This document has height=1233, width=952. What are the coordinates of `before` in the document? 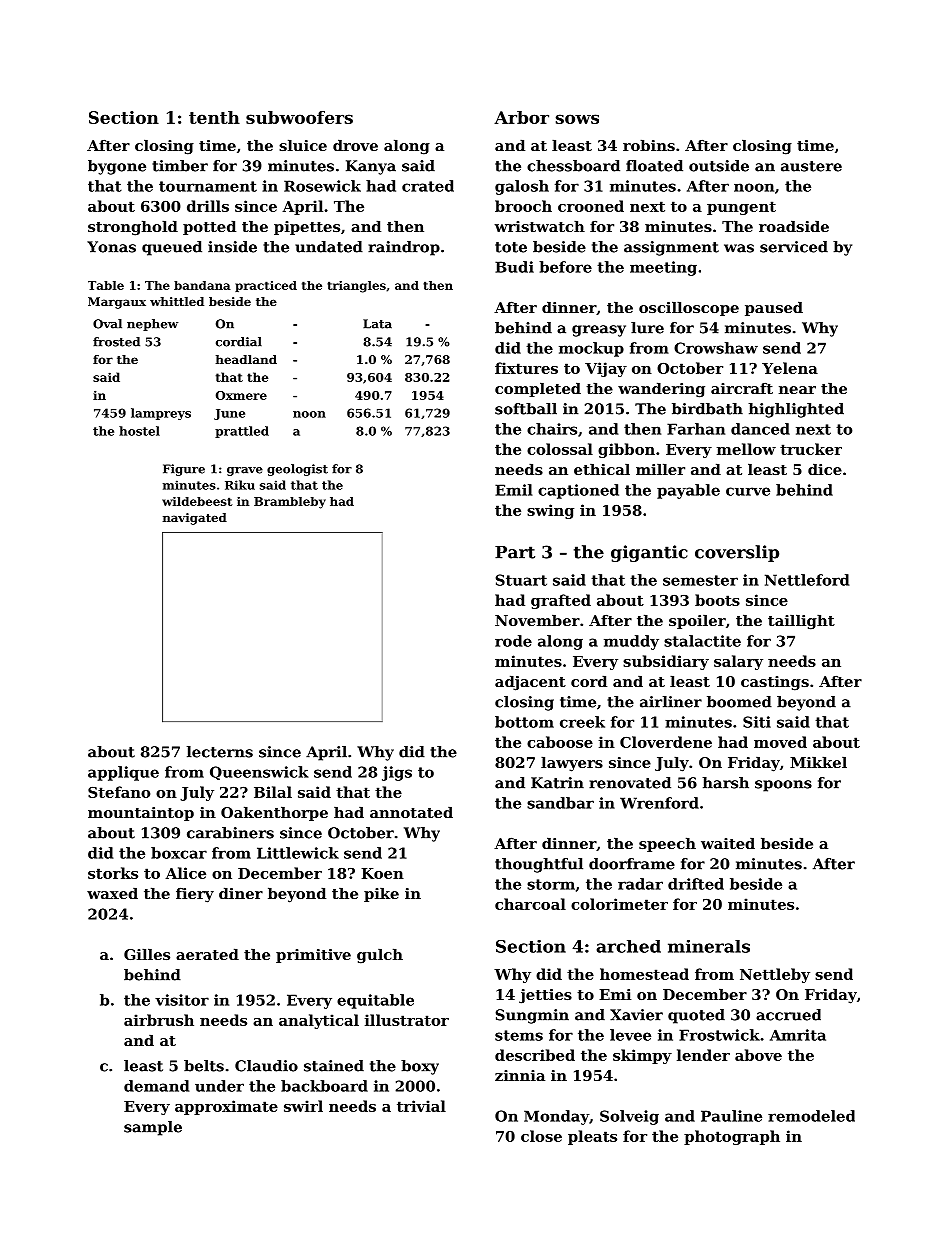 It's located at (565, 267).
